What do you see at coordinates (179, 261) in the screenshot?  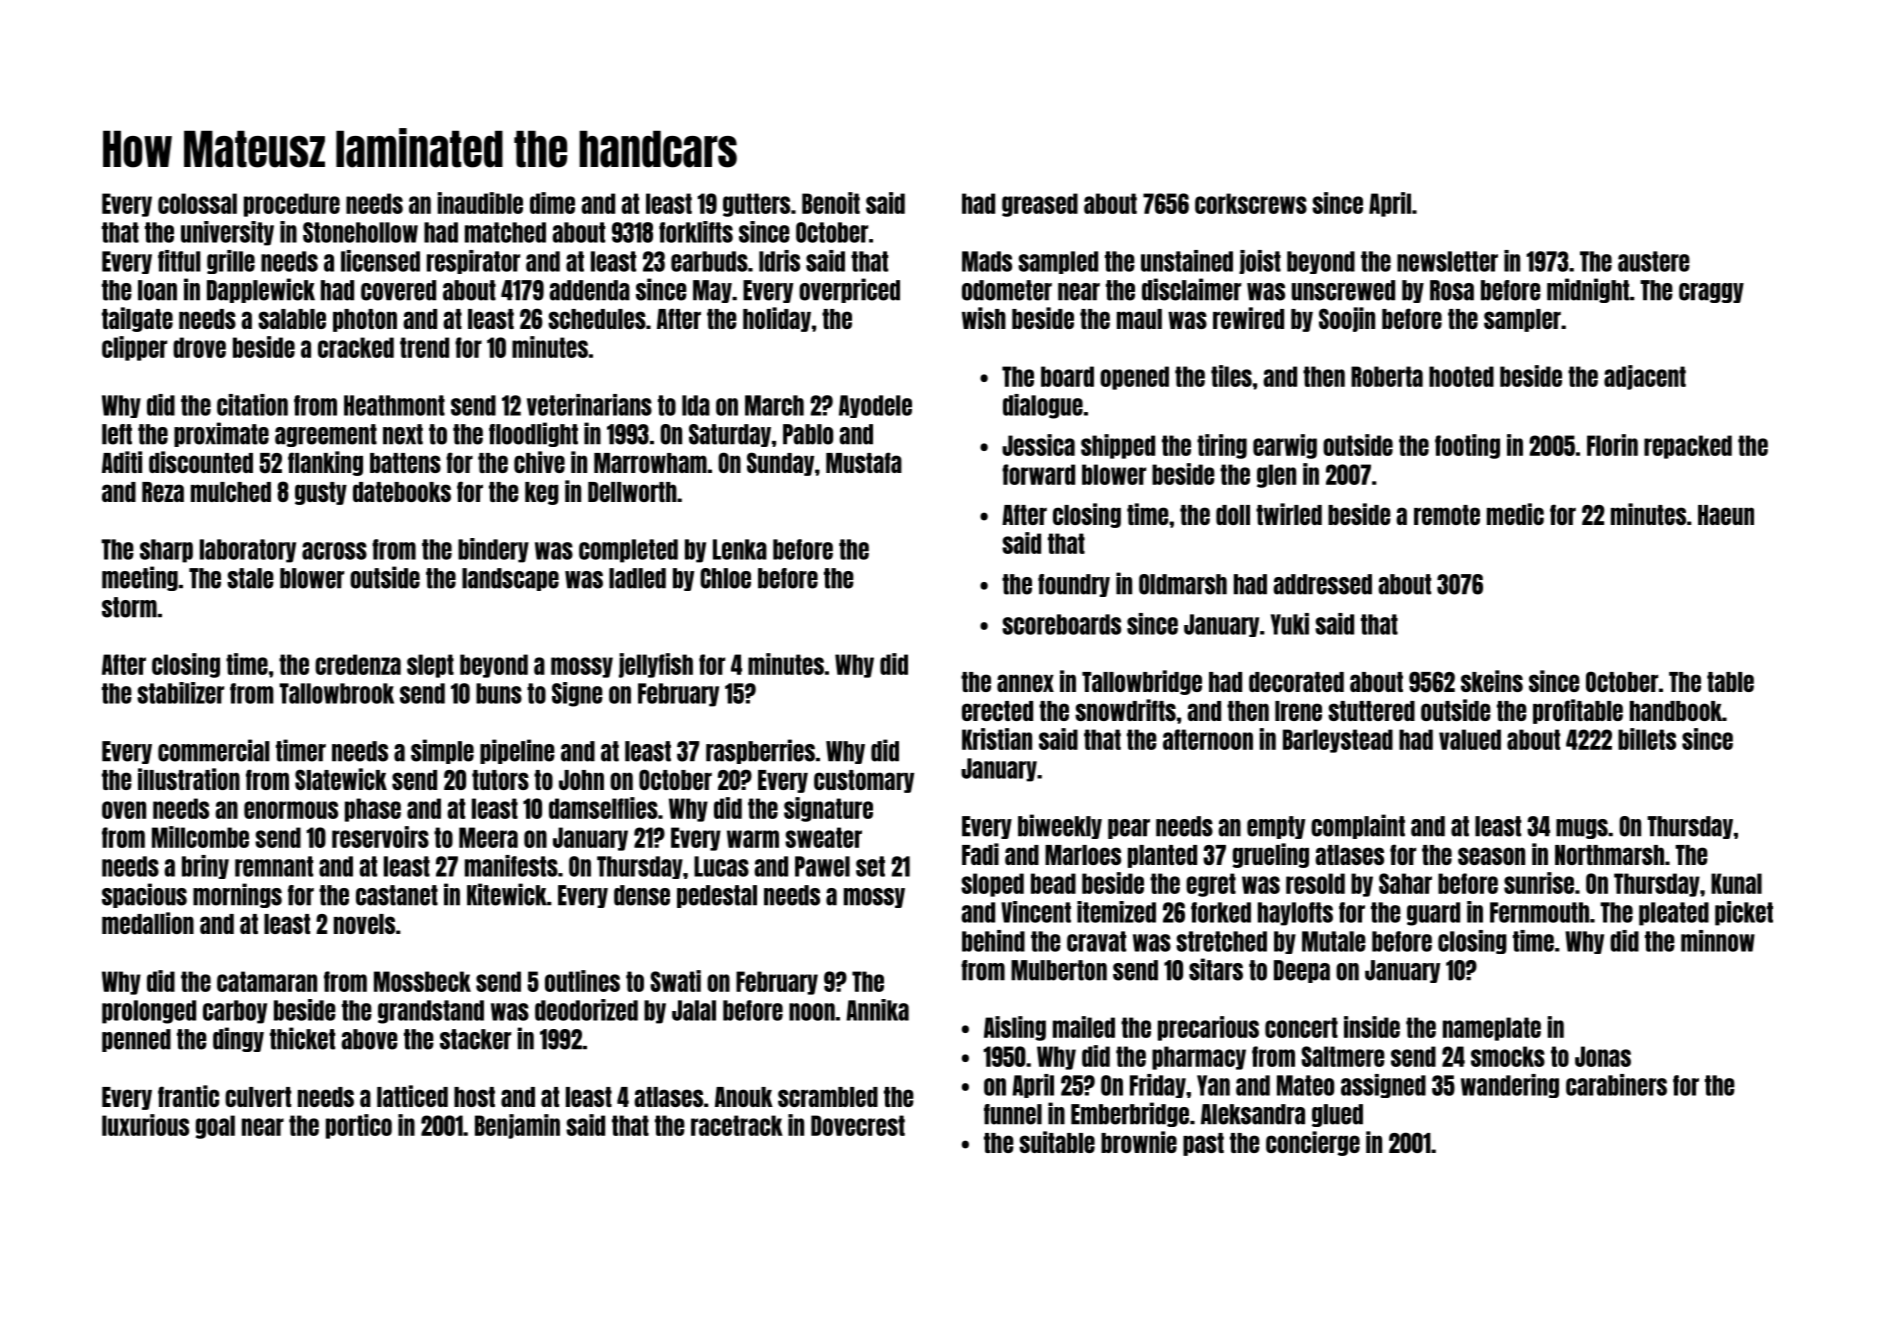 I see `fitful` at bounding box center [179, 261].
